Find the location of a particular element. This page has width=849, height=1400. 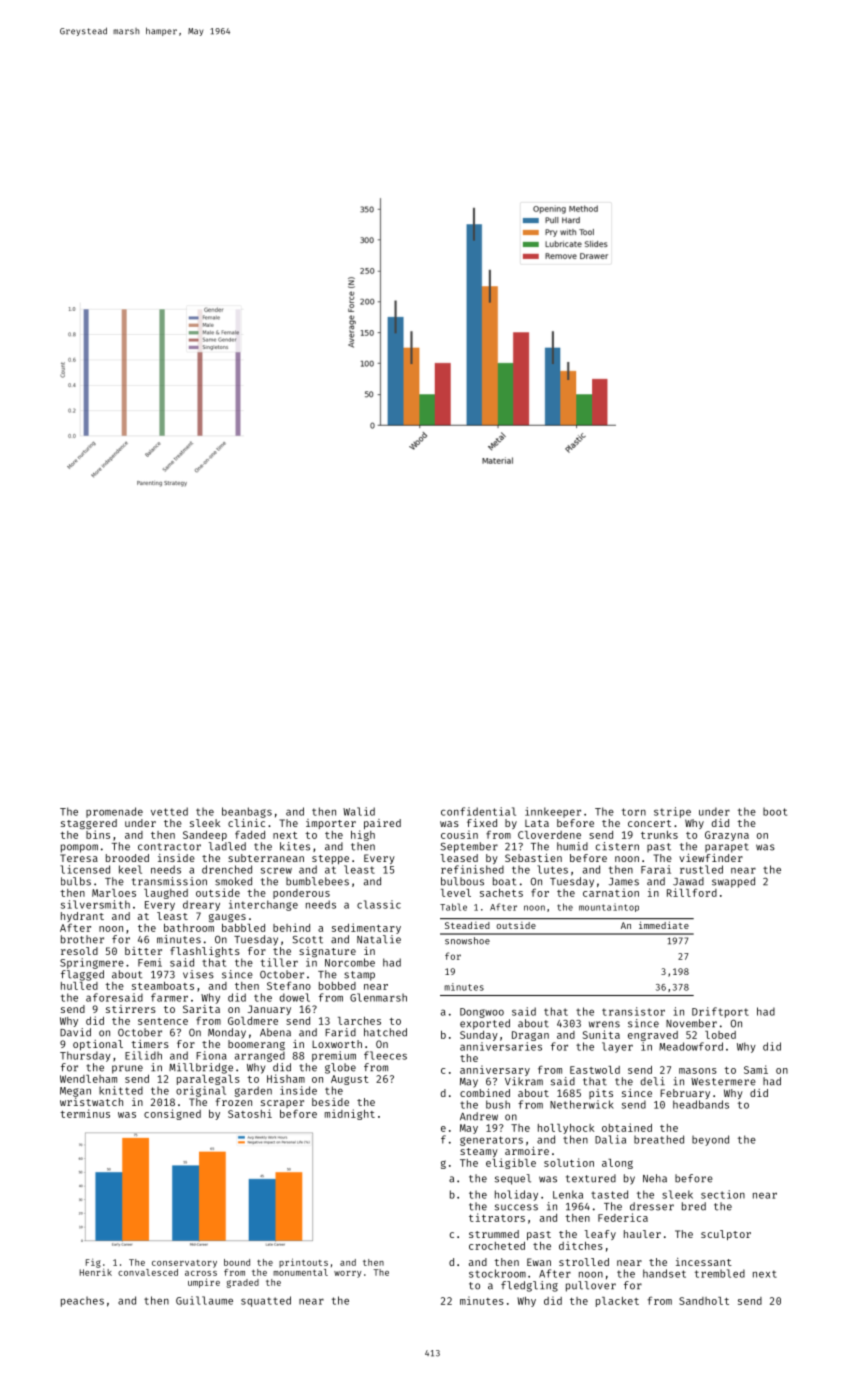

ladled is located at coordinates (227, 846).
